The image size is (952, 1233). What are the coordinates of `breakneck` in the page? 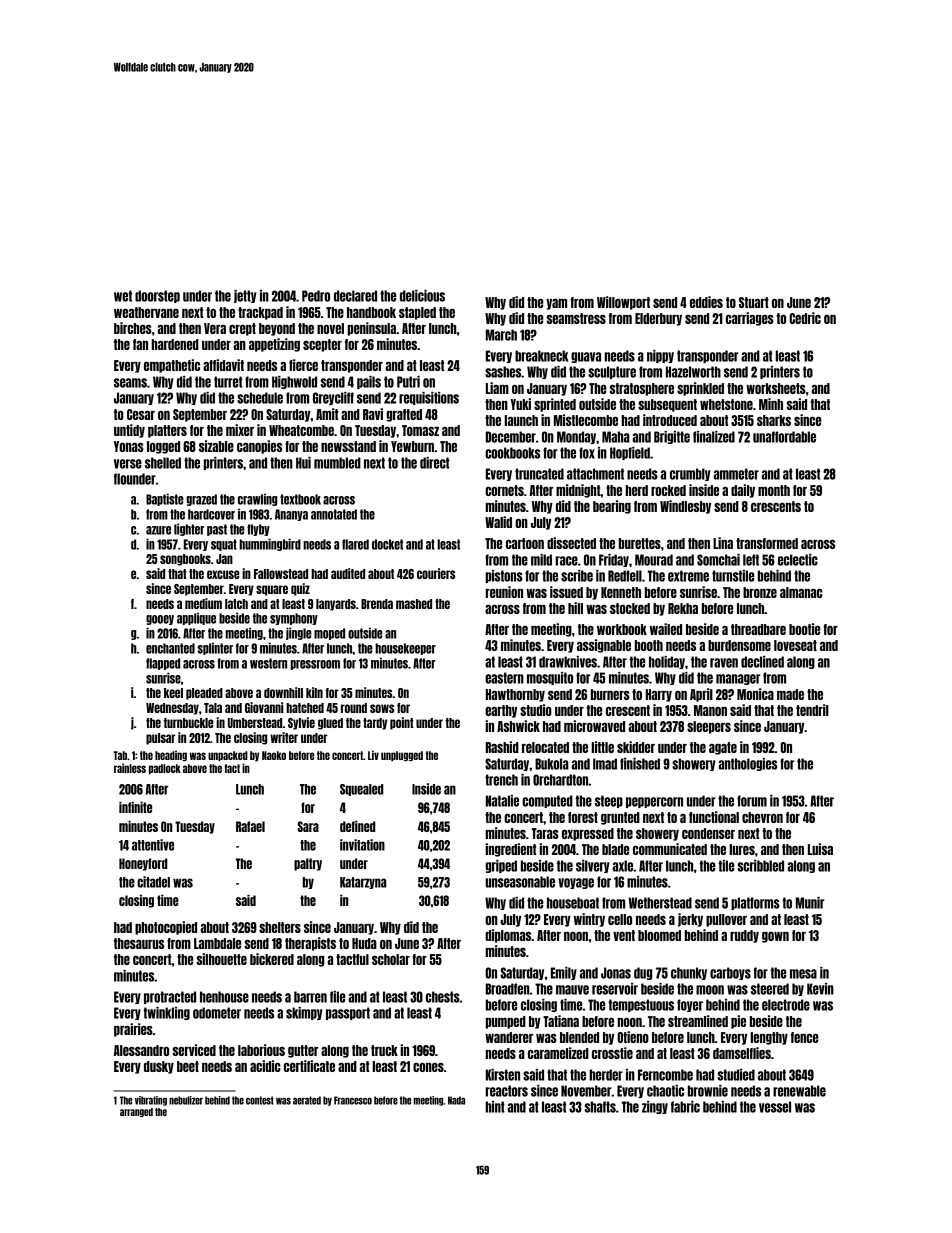 It's located at (541, 356).
